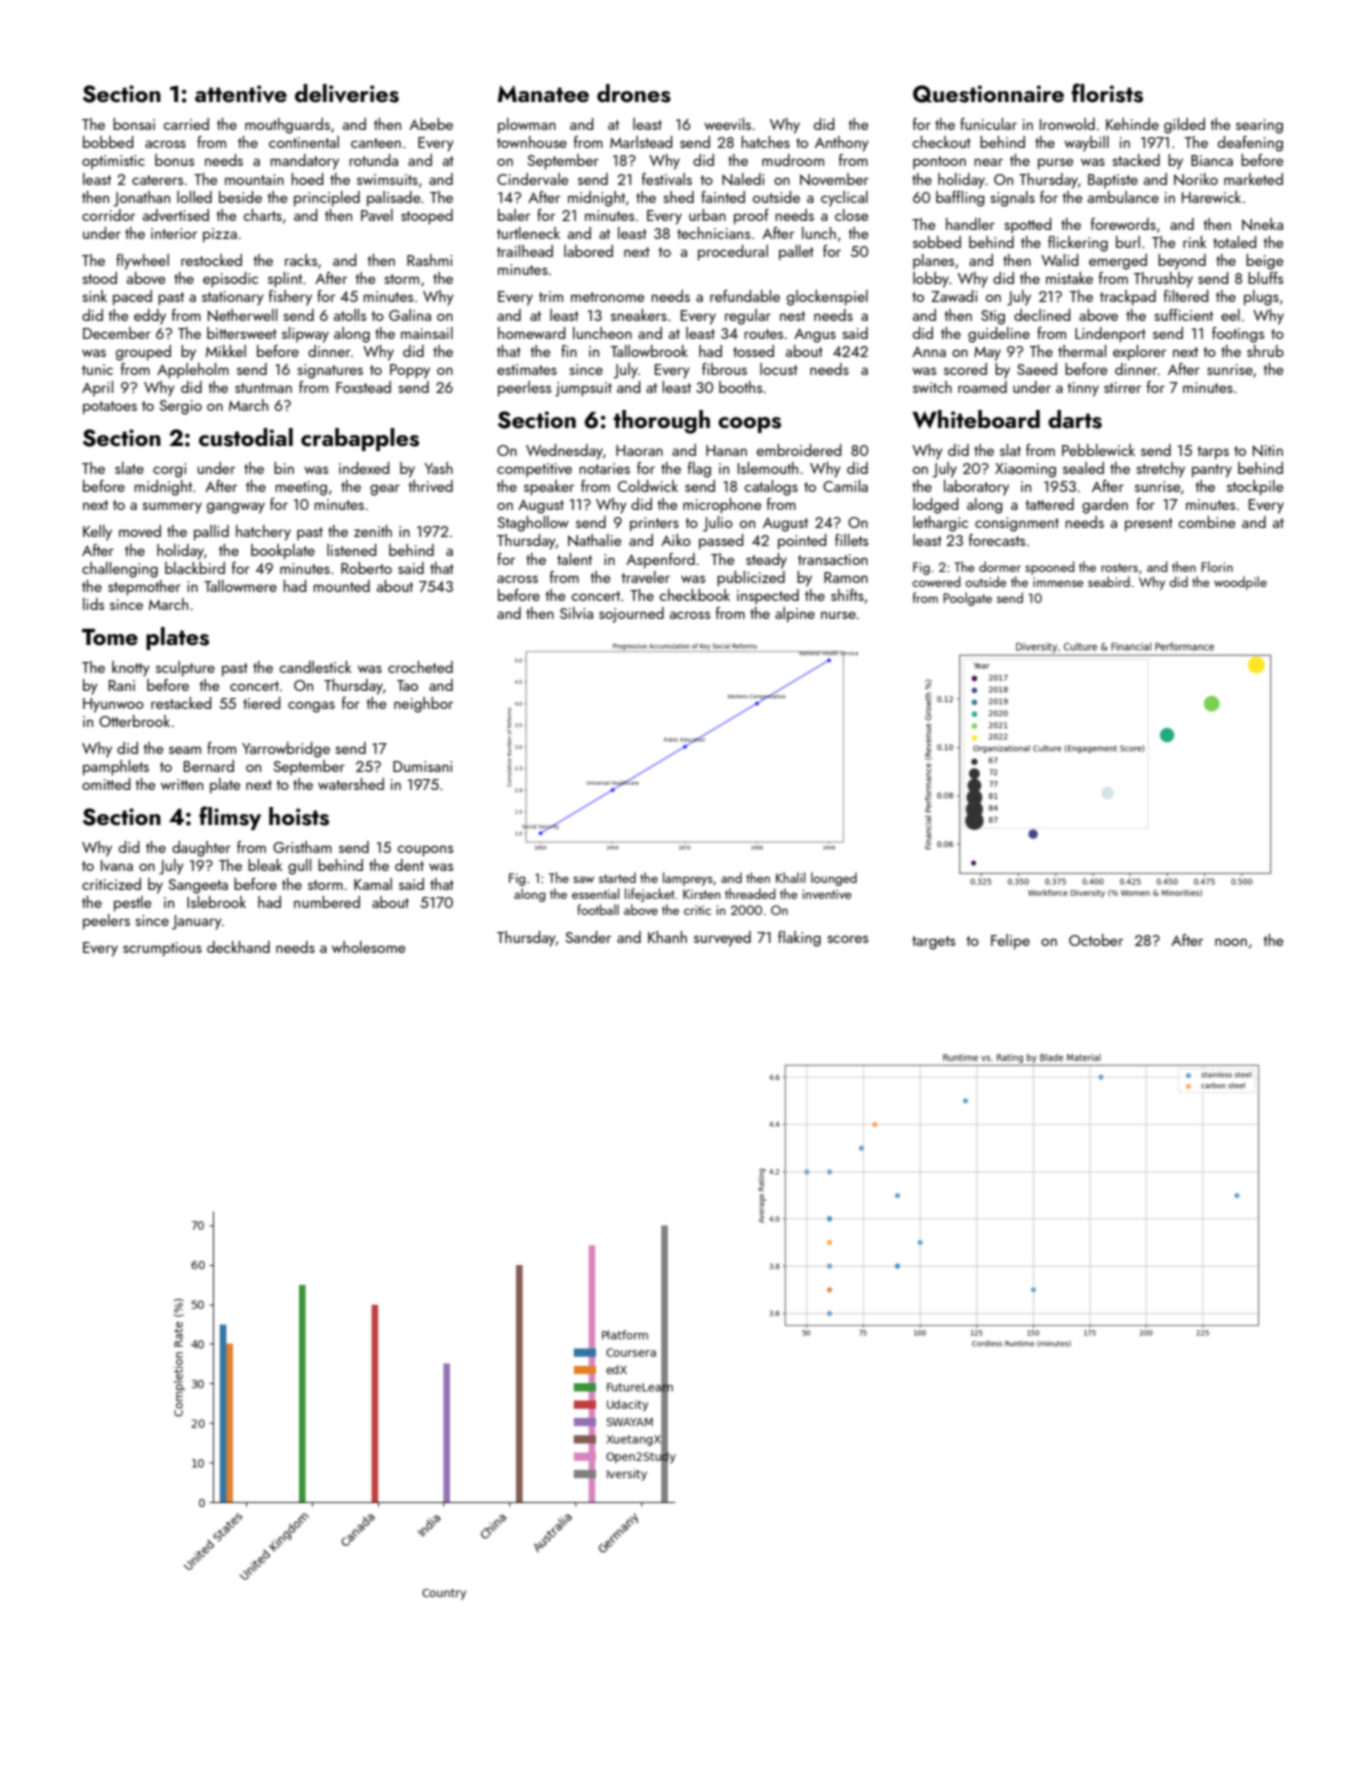 The width and height of the page is (1366, 1768). What do you see at coordinates (588, 937) in the page?
I see `Sander` at bounding box center [588, 937].
